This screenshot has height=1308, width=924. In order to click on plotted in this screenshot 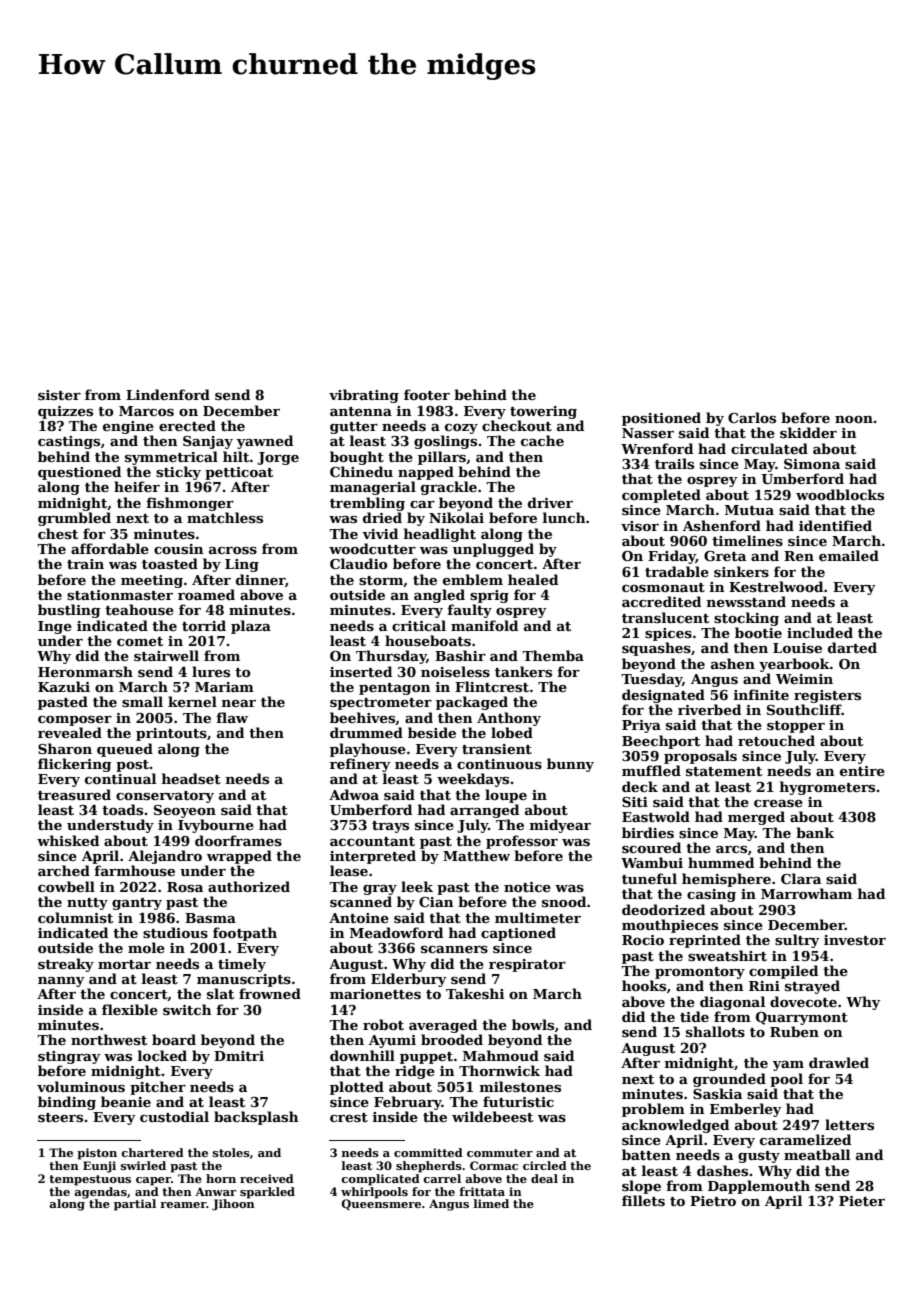, I will do `click(357, 1088)`.
